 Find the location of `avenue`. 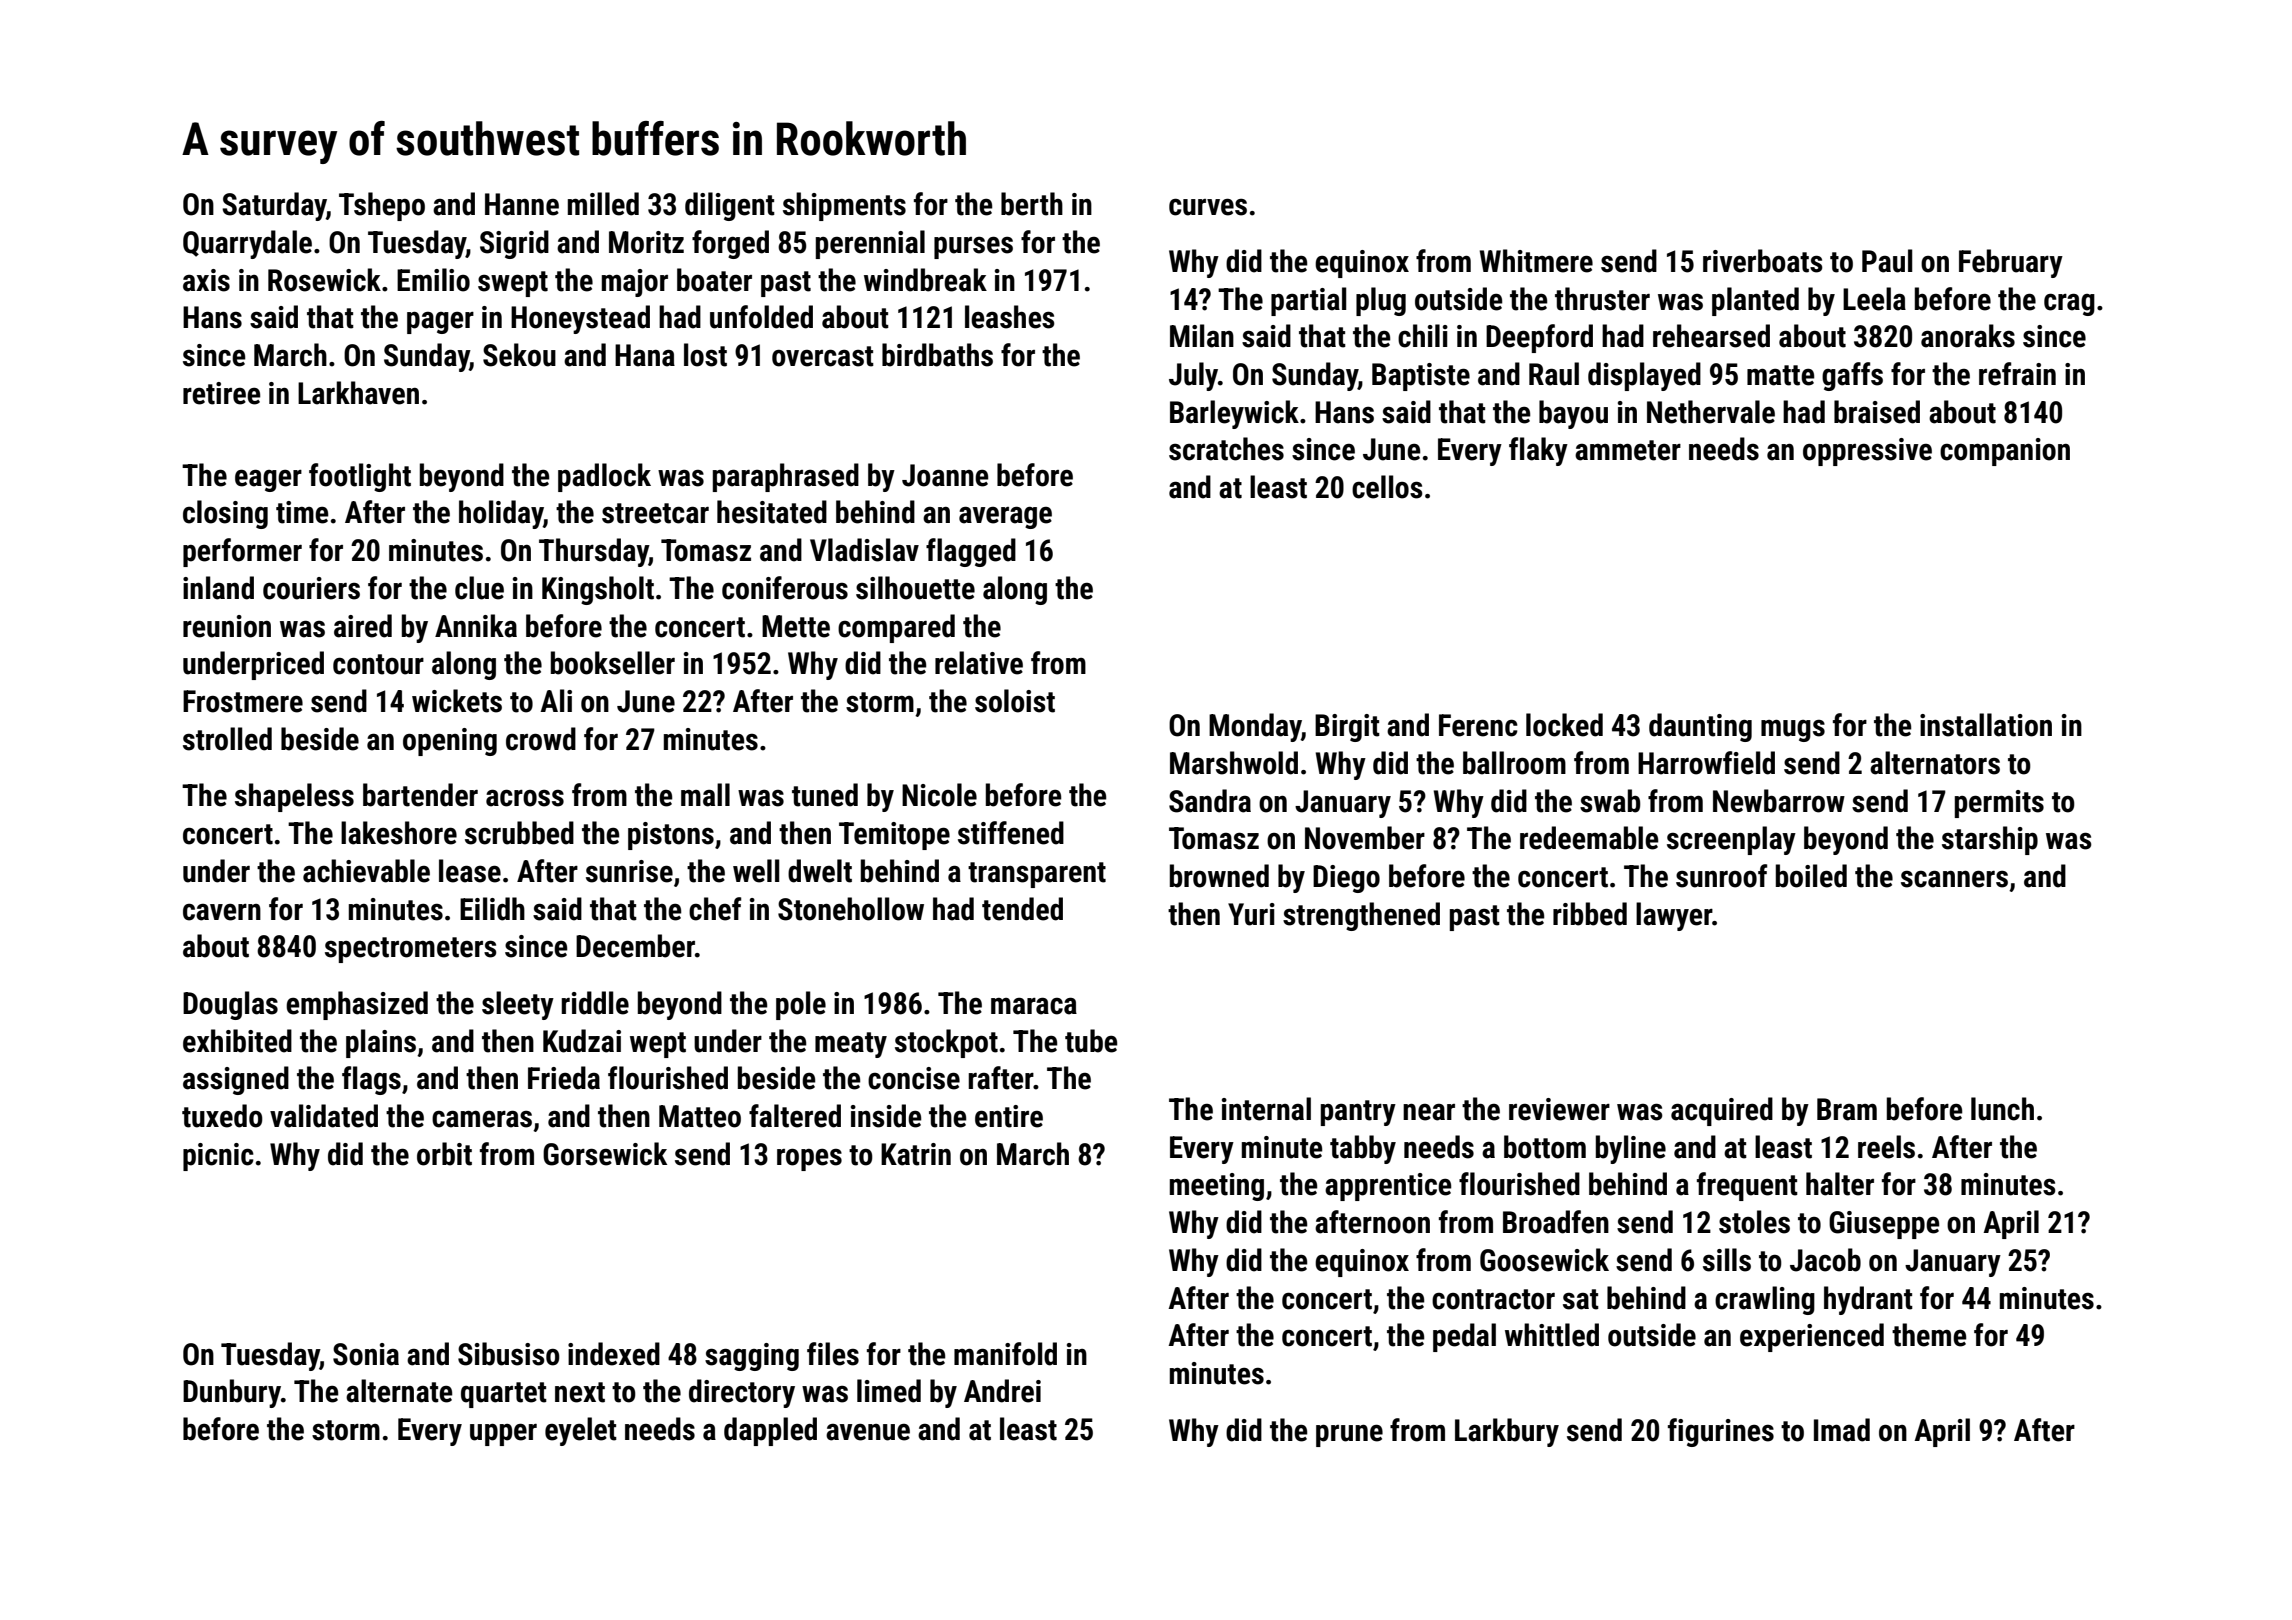

avenue is located at coordinates (868, 1432).
